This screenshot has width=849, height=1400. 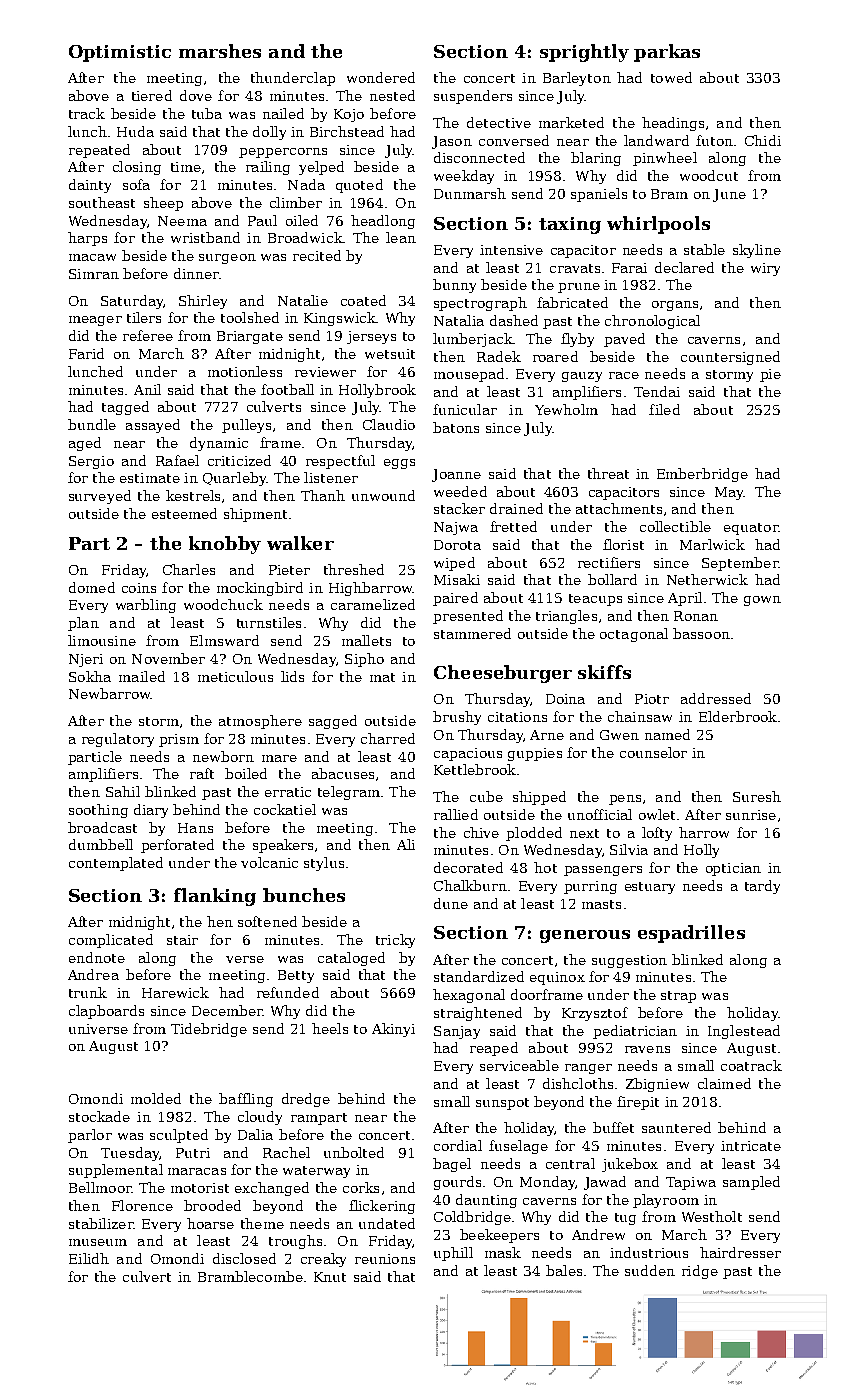 What do you see at coordinates (179, 1136) in the screenshot?
I see `sculpted` at bounding box center [179, 1136].
